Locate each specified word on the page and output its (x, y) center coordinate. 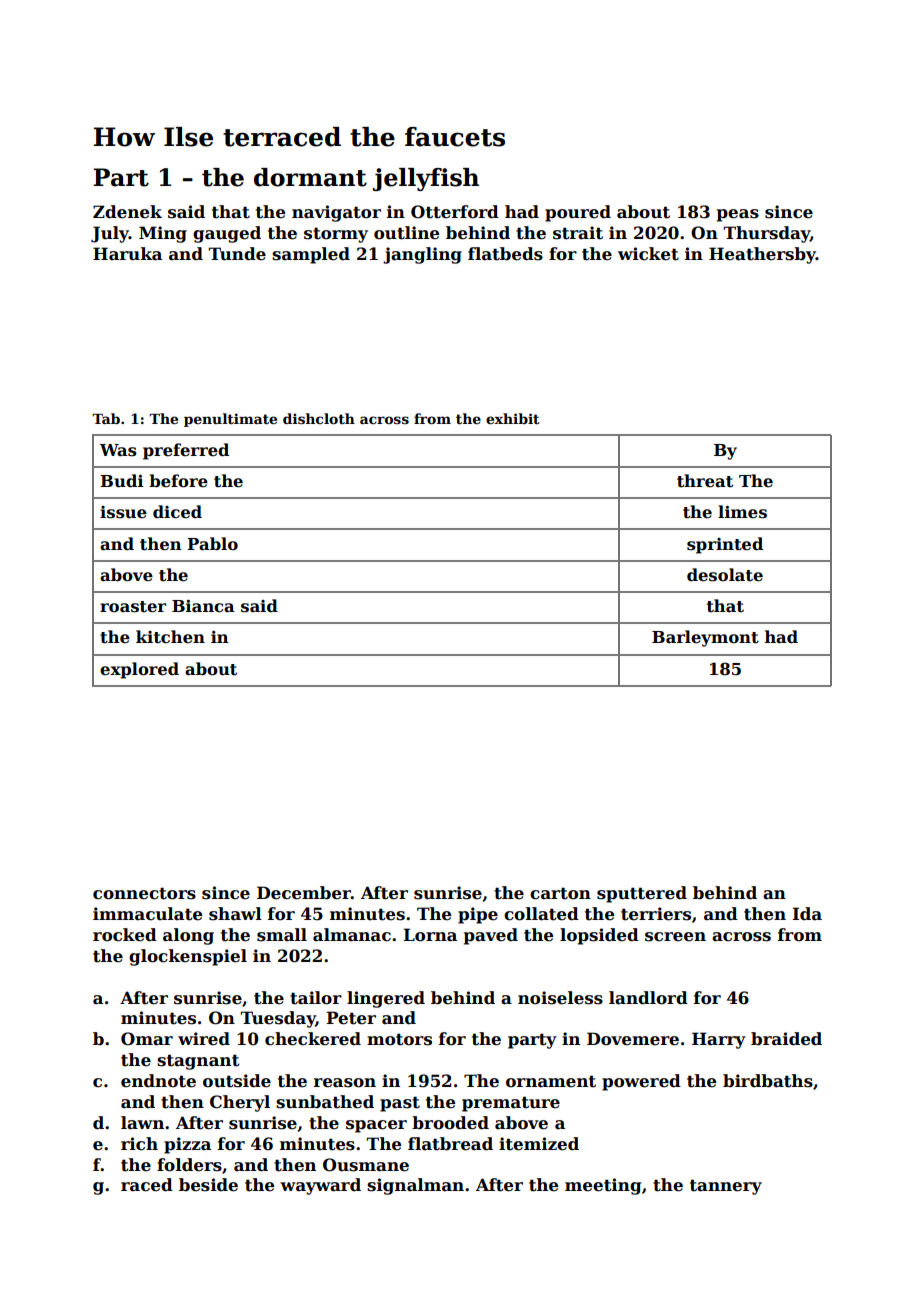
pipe (478, 915)
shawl (235, 914)
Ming (163, 234)
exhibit (513, 418)
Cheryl (240, 1103)
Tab (106, 418)
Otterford (455, 212)
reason (345, 1083)
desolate (725, 575)
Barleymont (705, 638)
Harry (719, 1040)
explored (139, 670)
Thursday (767, 234)
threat (705, 481)
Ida (807, 914)
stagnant (198, 1062)
